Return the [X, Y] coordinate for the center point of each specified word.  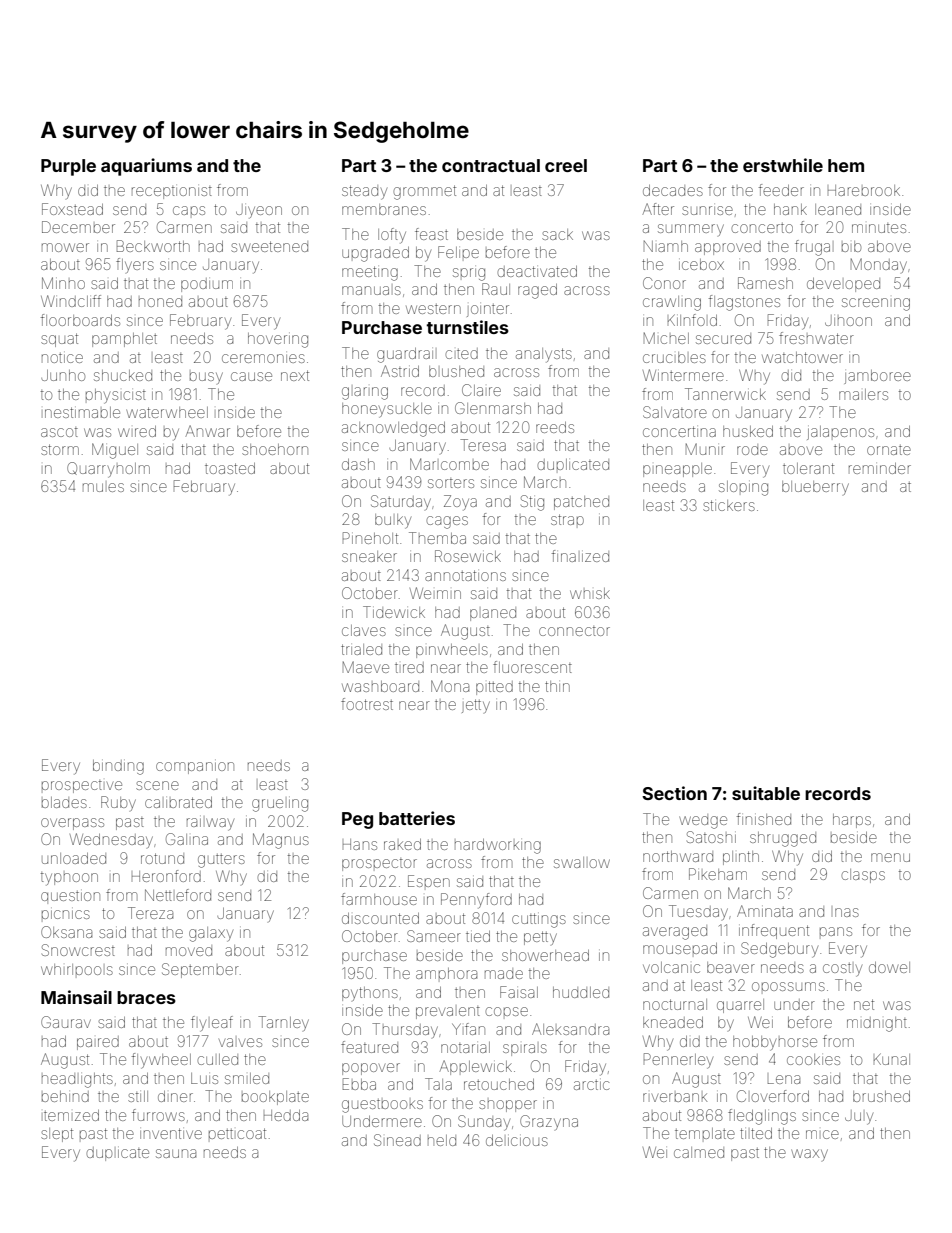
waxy [809, 1155]
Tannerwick [725, 394]
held [442, 1140]
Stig [532, 503]
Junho [63, 375]
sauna [176, 1153]
